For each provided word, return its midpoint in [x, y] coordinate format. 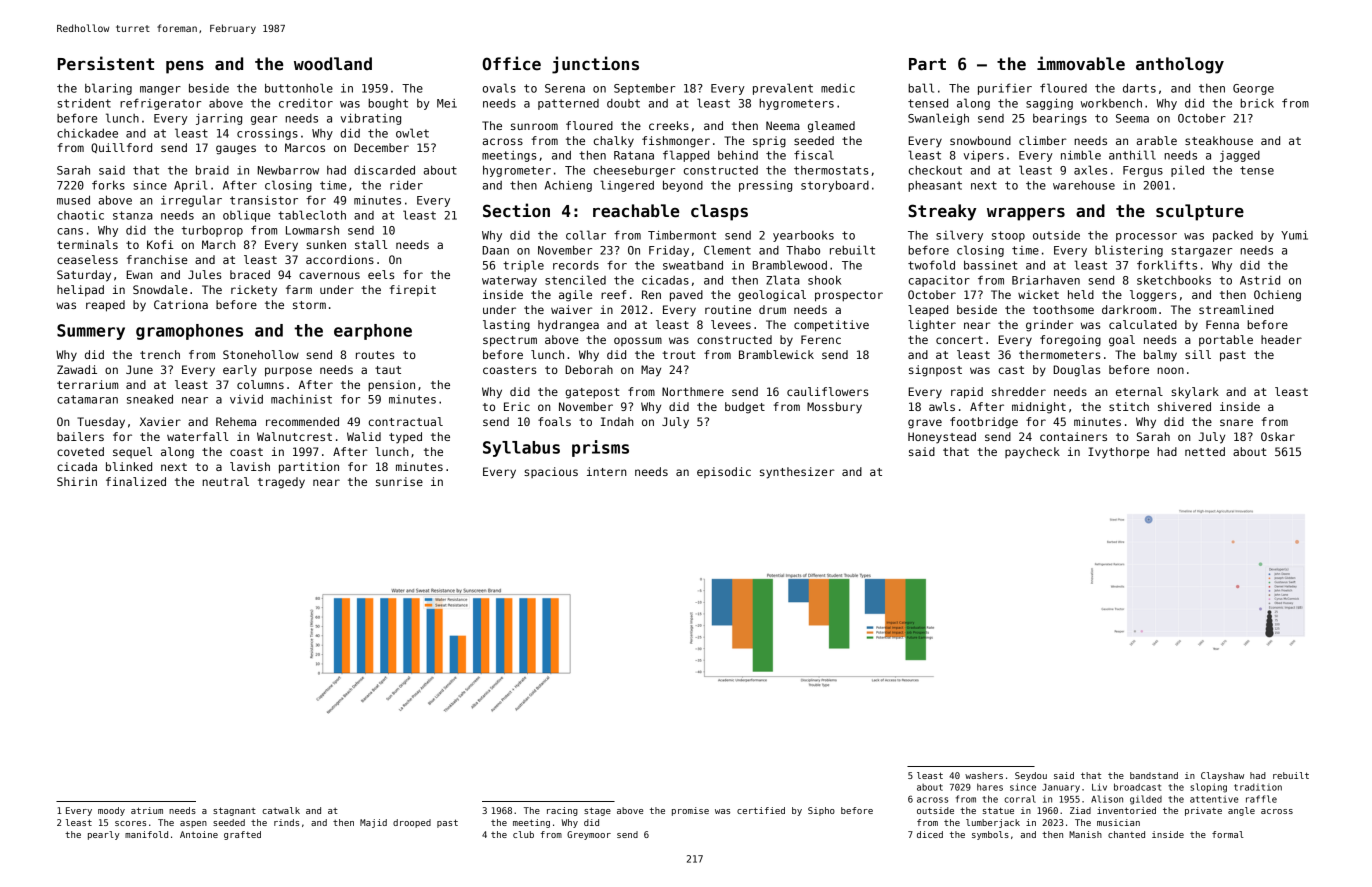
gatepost [592, 393]
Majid [373, 823]
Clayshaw [1222, 776]
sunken [326, 244]
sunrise [399, 481]
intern [606, 471]
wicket [1038, 294]
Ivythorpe [1118, 453]
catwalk [281, 810]
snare [1236, 422]
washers [984, 775]
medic [838, 88]
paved [686, 296]
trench [160, 354]
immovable [1081, 63]
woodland [333, 64]
